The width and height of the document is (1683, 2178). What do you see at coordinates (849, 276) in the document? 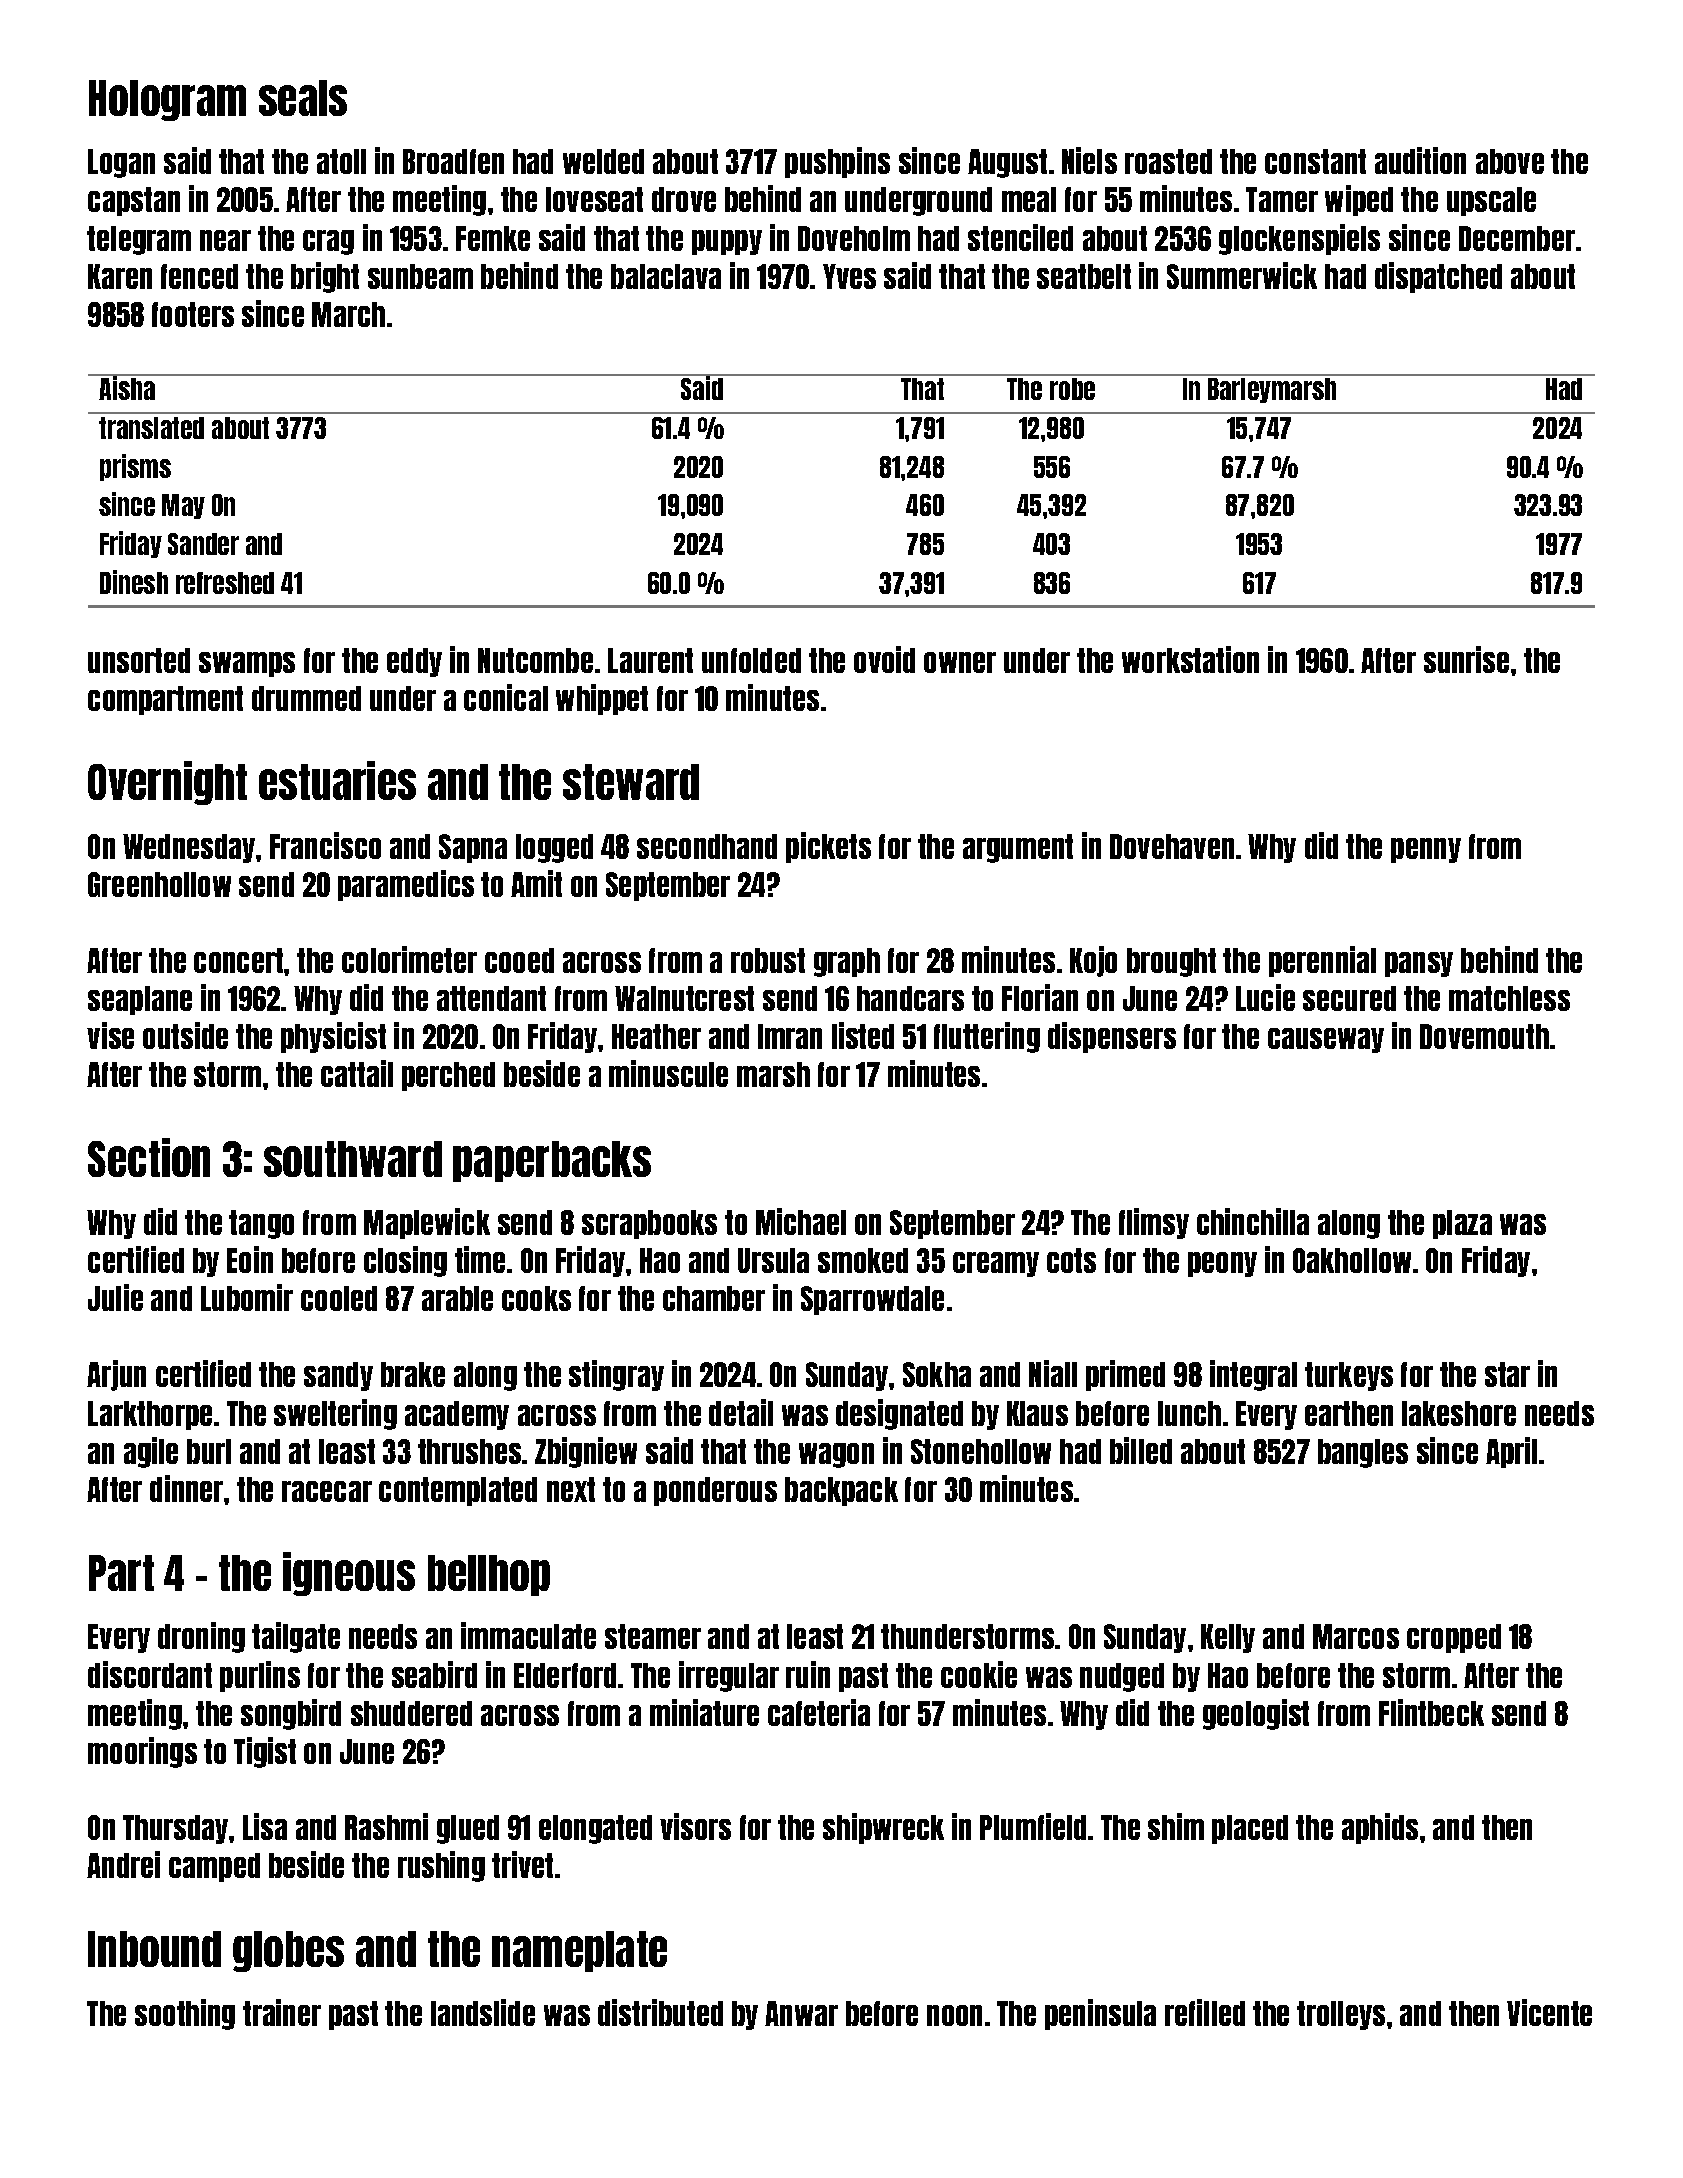
I see `Yves` at bounding box center [849, 276].
